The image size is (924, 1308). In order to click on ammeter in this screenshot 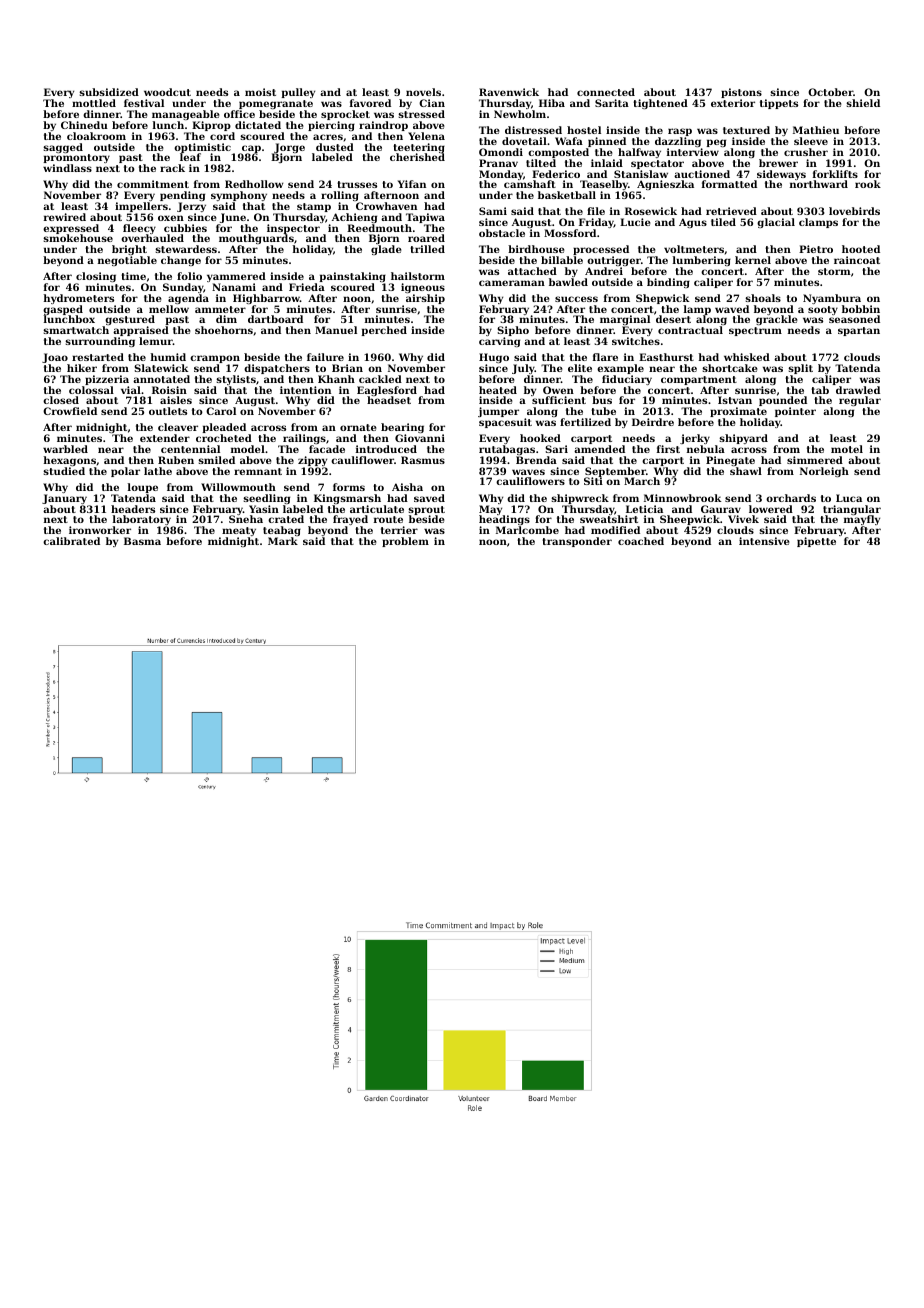, I will do `click(220, 309)`.
